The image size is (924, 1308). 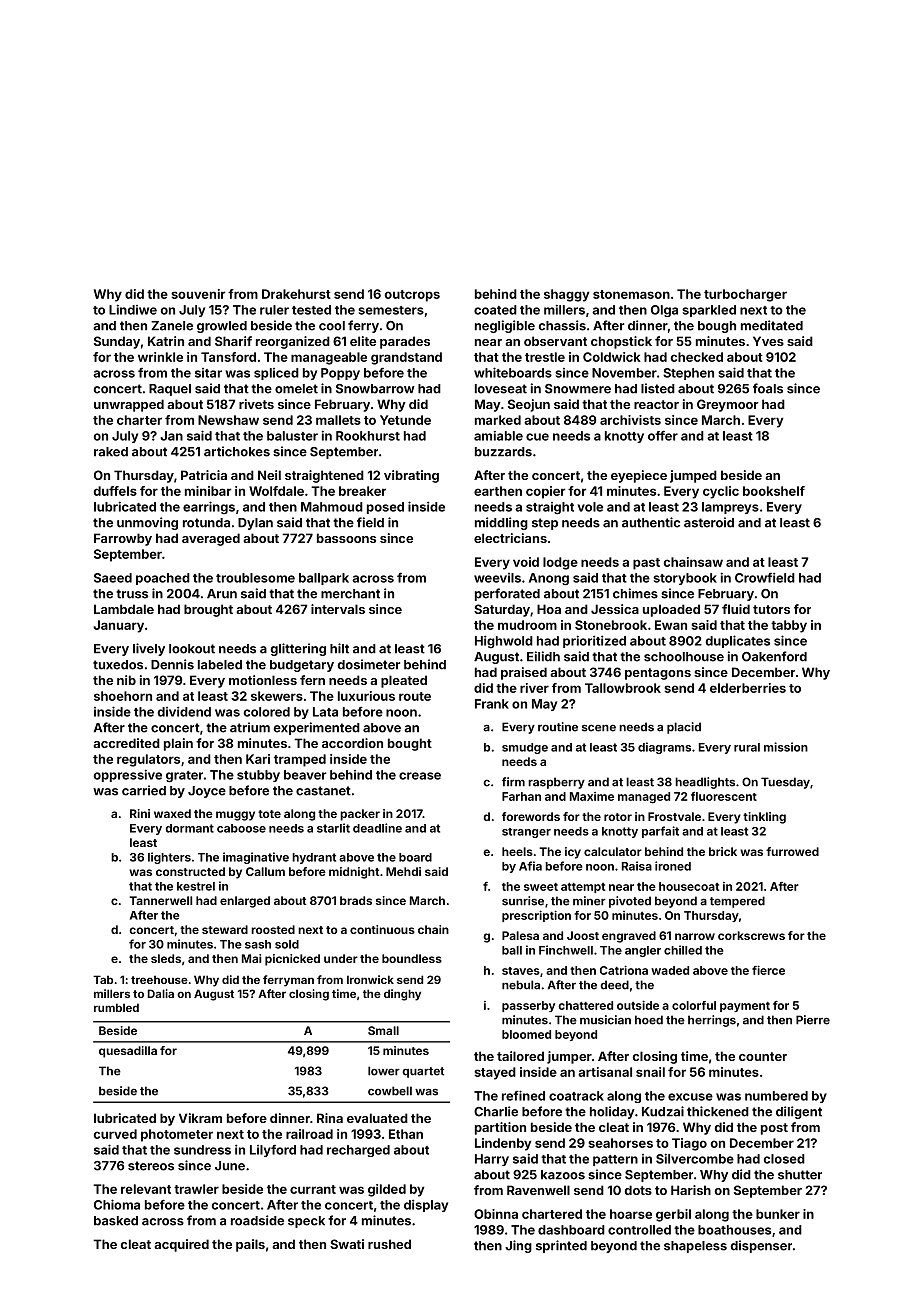 What do you see at coordinates (618, 817) in the page?
I see `rotor` at bounding box center [618, 817].
